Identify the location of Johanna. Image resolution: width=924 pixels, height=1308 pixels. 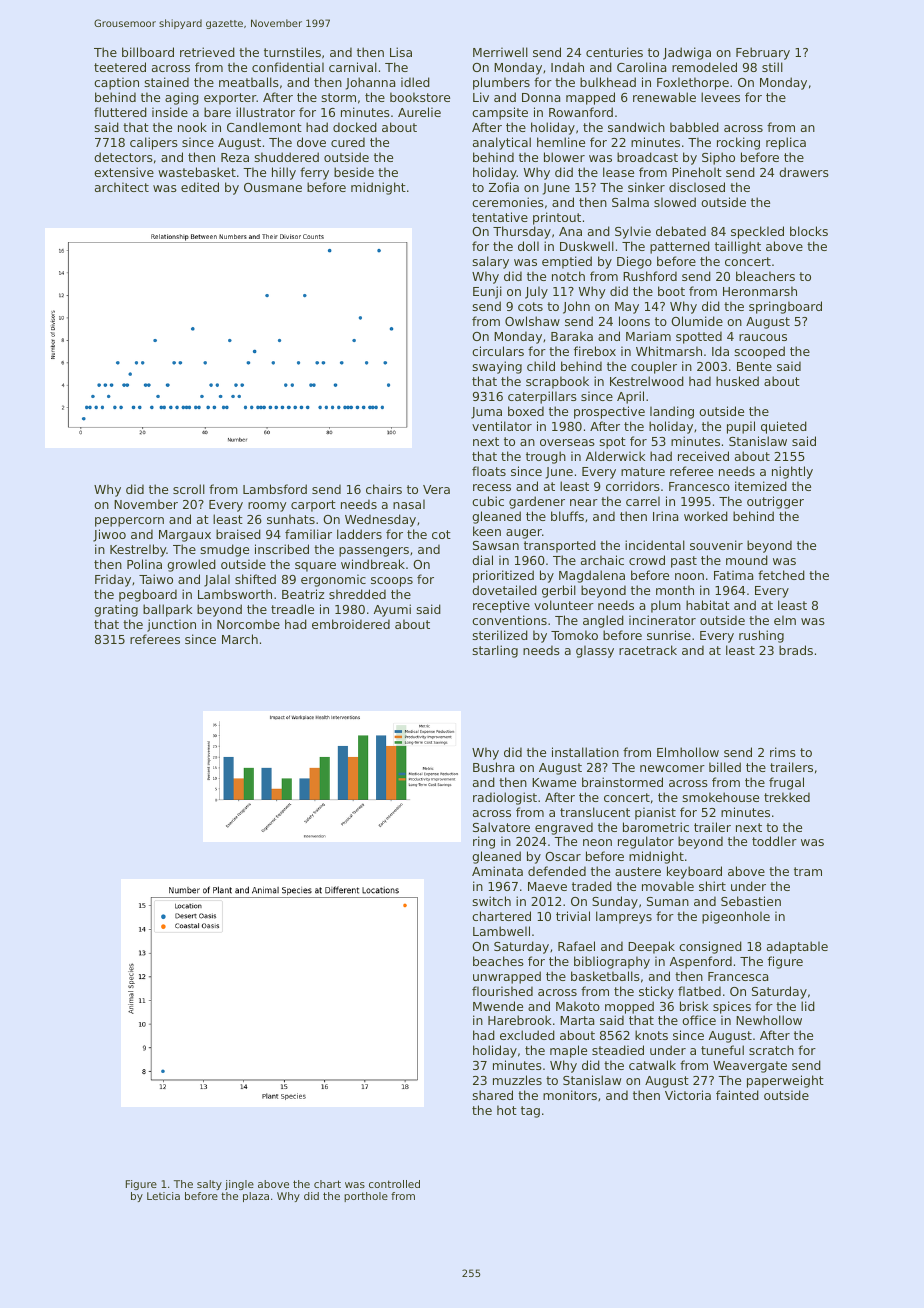
(370, 83).
